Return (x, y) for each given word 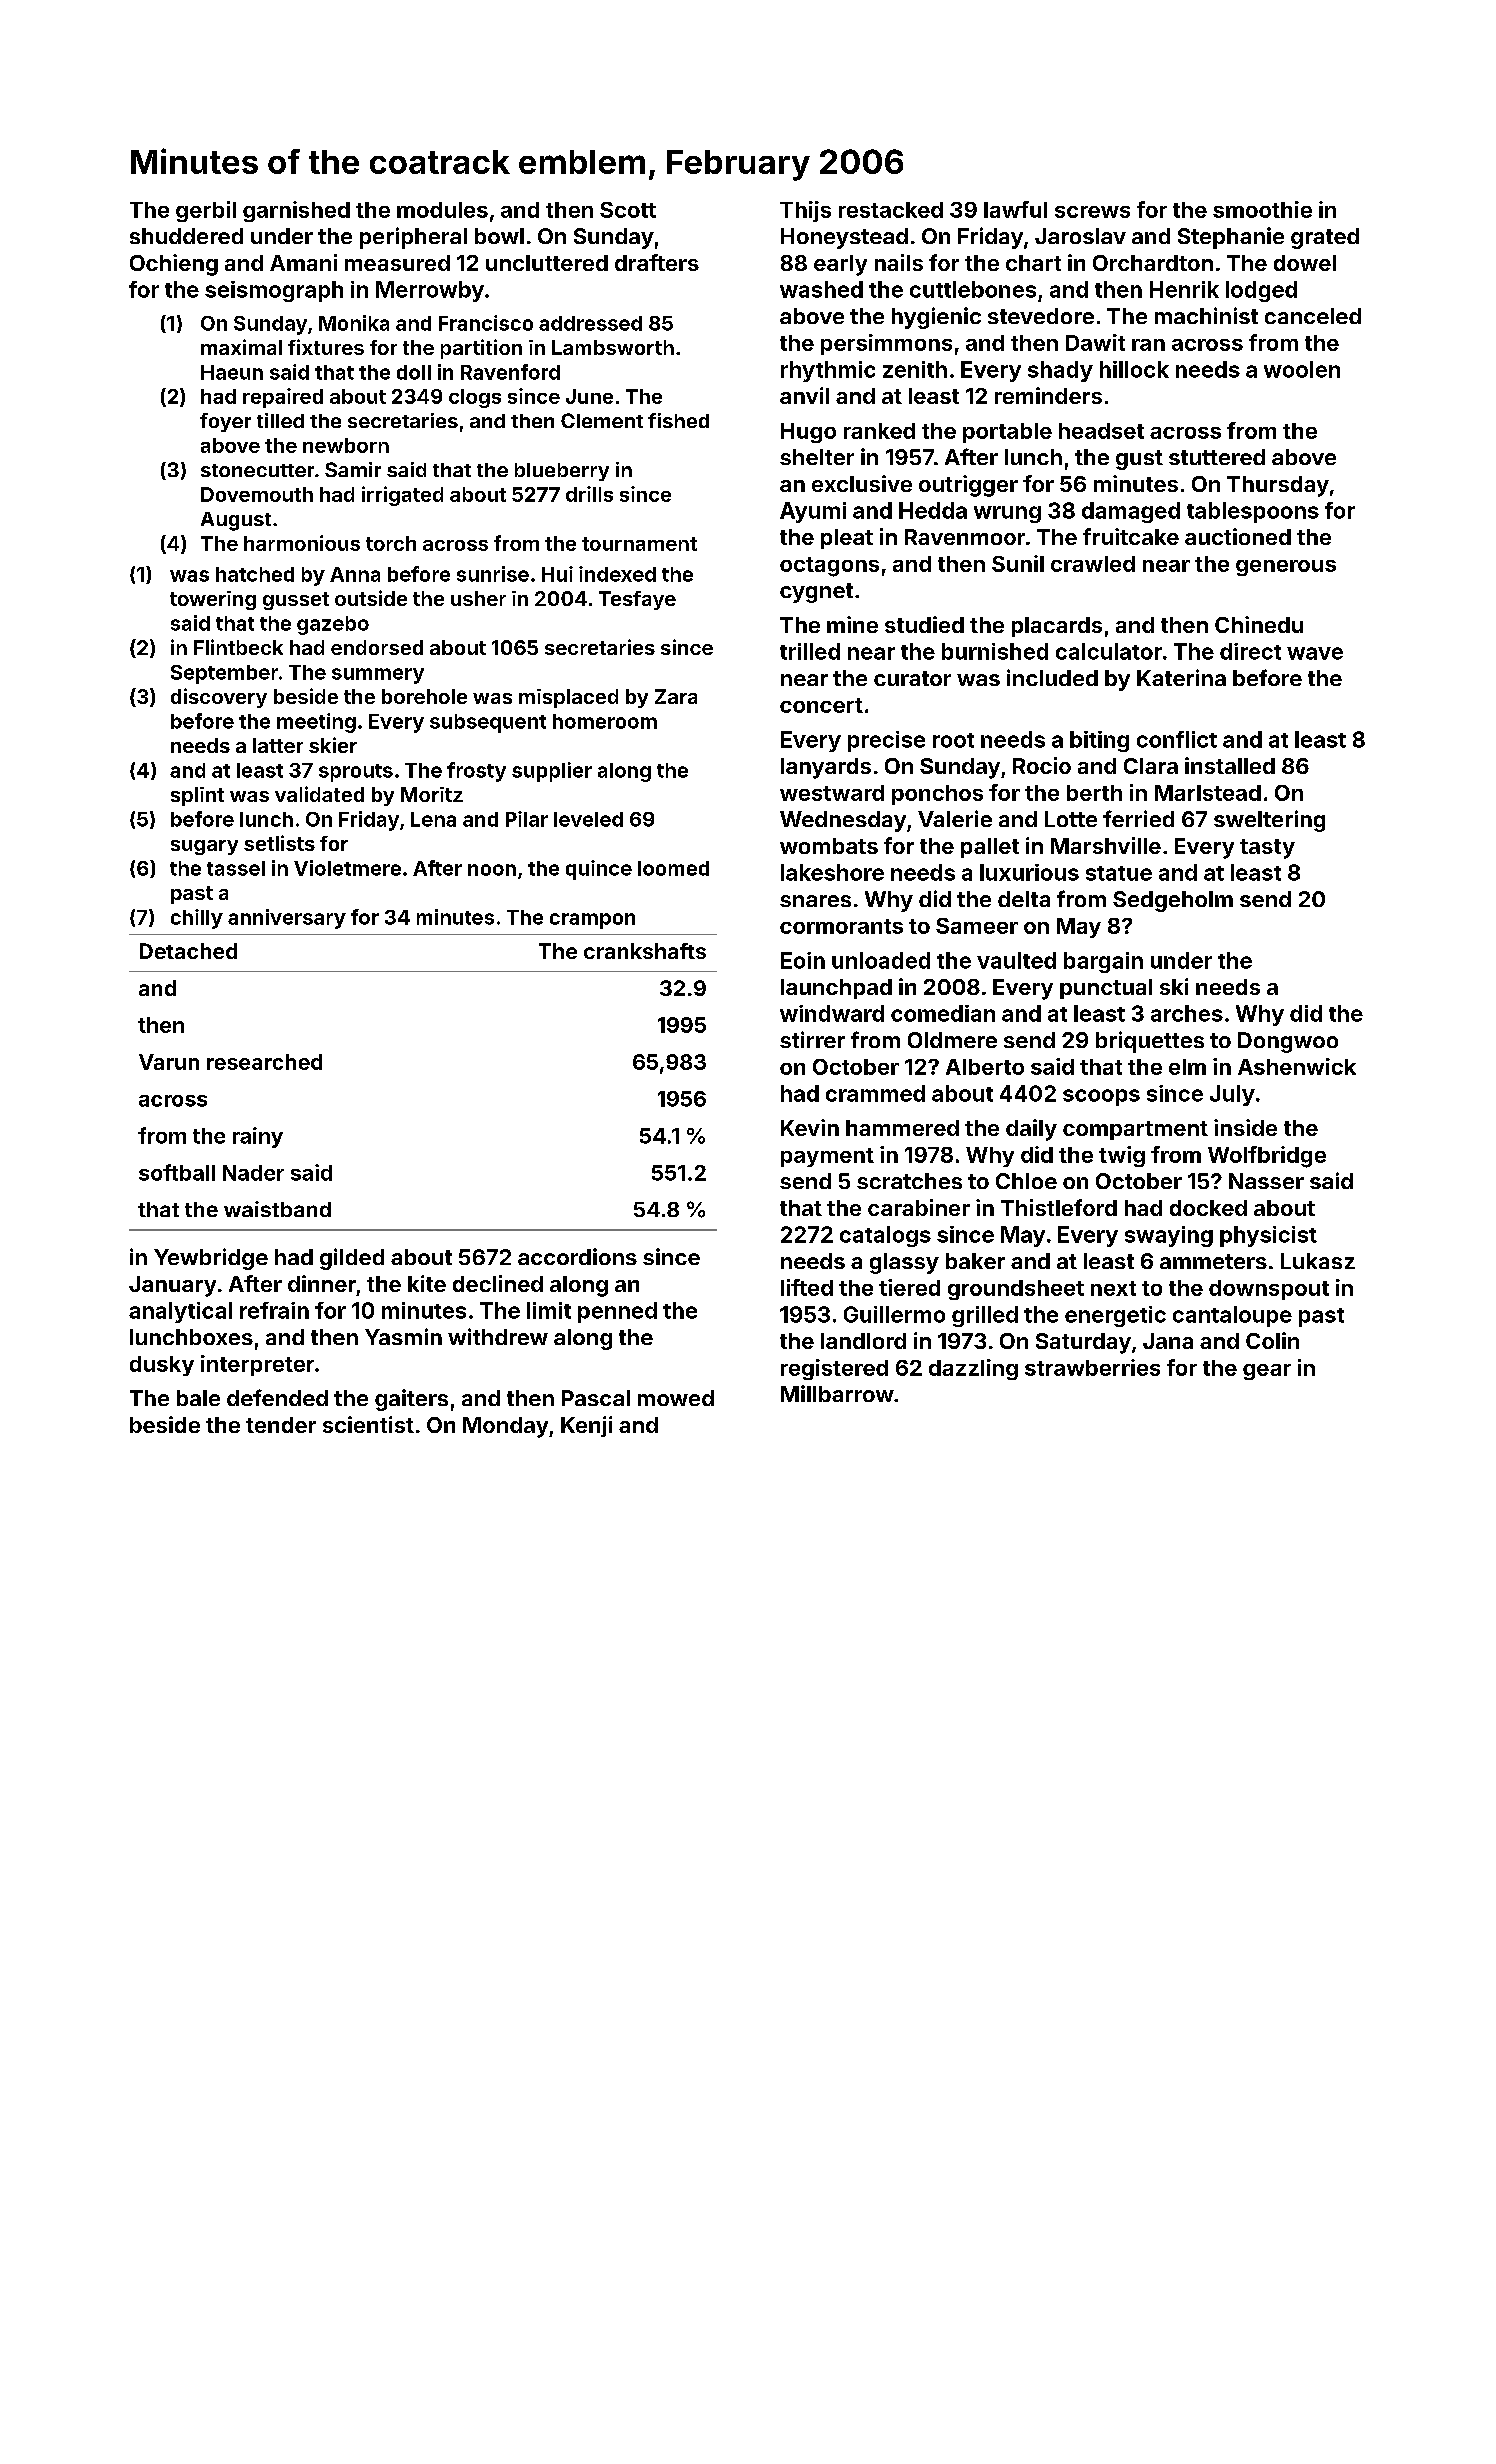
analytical (180, 1312)
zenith (915, 369)
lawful (1015, 209)
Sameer (977, 926)
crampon (592, 921)
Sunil (1018, 563)
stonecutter (257, 470)
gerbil (206, 211)
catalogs (885, 1236)
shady (1060, 371)
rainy (258, 1137)
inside (1245, 1127)
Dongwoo (1288, 1042)
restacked (891, 210)
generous (1286, 568)
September (224, 674)
